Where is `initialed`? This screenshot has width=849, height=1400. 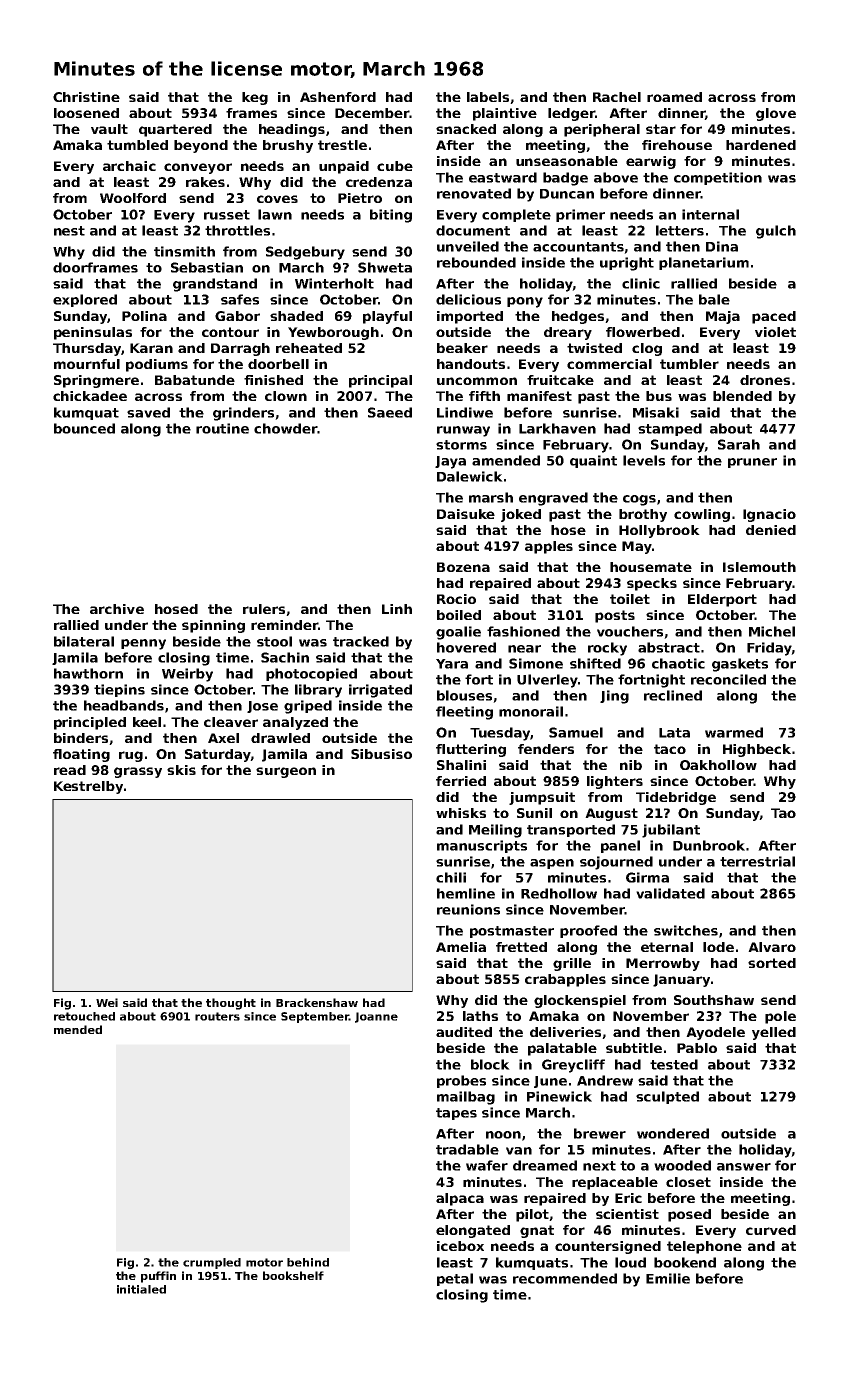 initialed is located at coordinates (141, 1289).
